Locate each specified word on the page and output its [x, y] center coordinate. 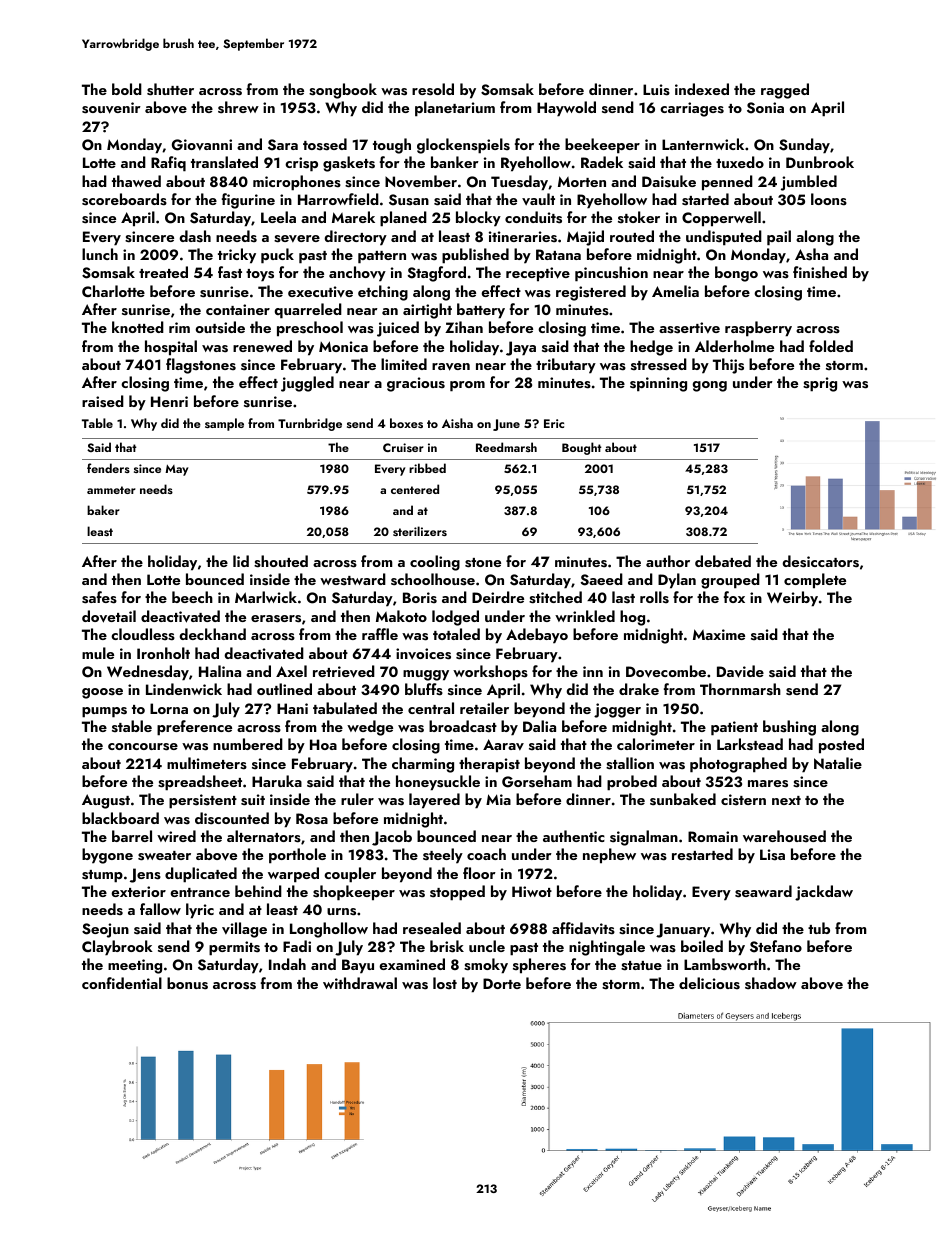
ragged [785, 91]
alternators [264, 836]
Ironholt [163, 653]
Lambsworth [725, 964]
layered [434, 801]
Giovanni [202, 145]
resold [433, 89]
